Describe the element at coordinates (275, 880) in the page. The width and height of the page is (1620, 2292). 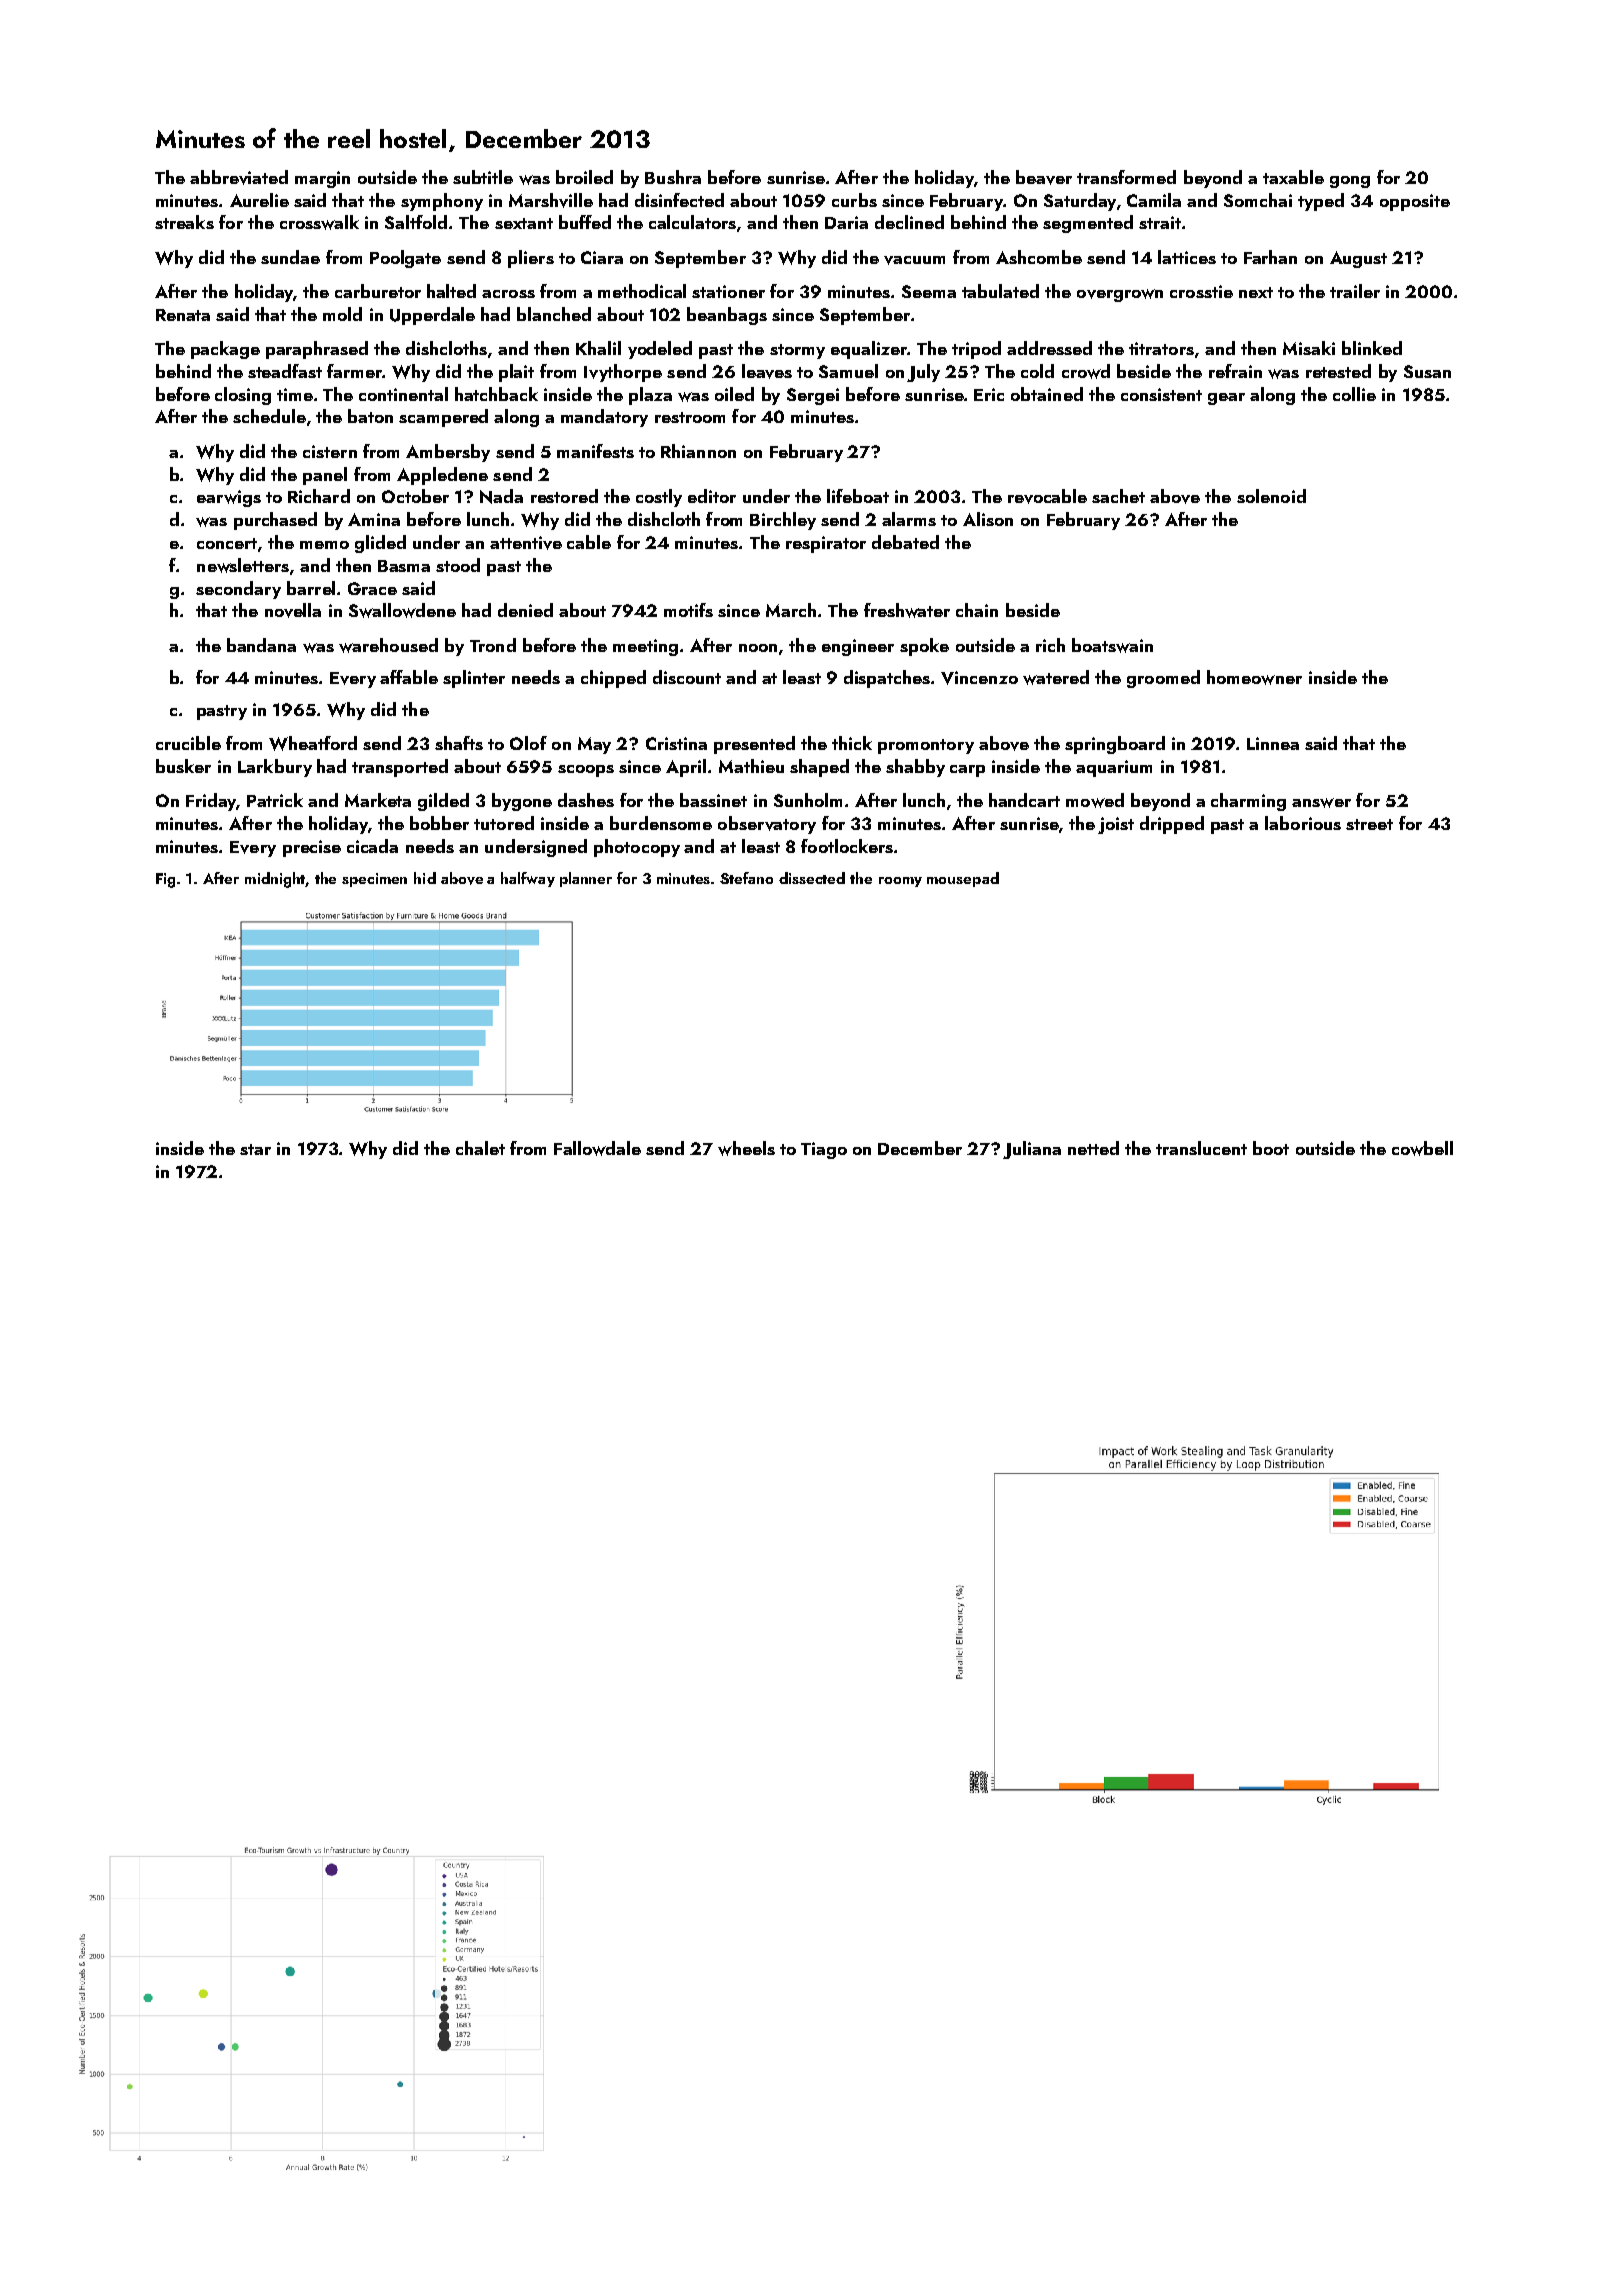
I see `midnight` at that location.
